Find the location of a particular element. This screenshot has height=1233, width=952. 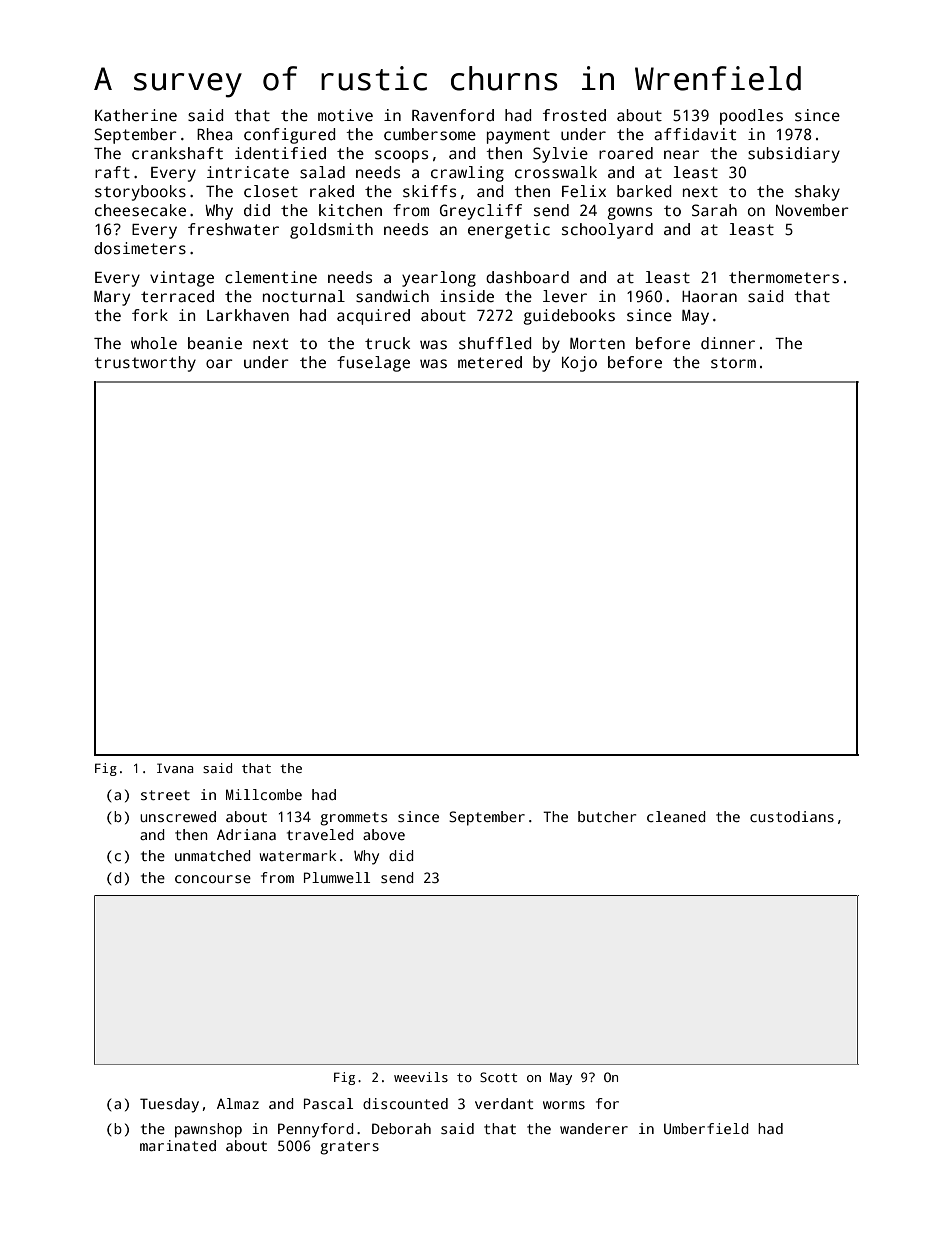

shaky is located at coordinates (817, 193).
